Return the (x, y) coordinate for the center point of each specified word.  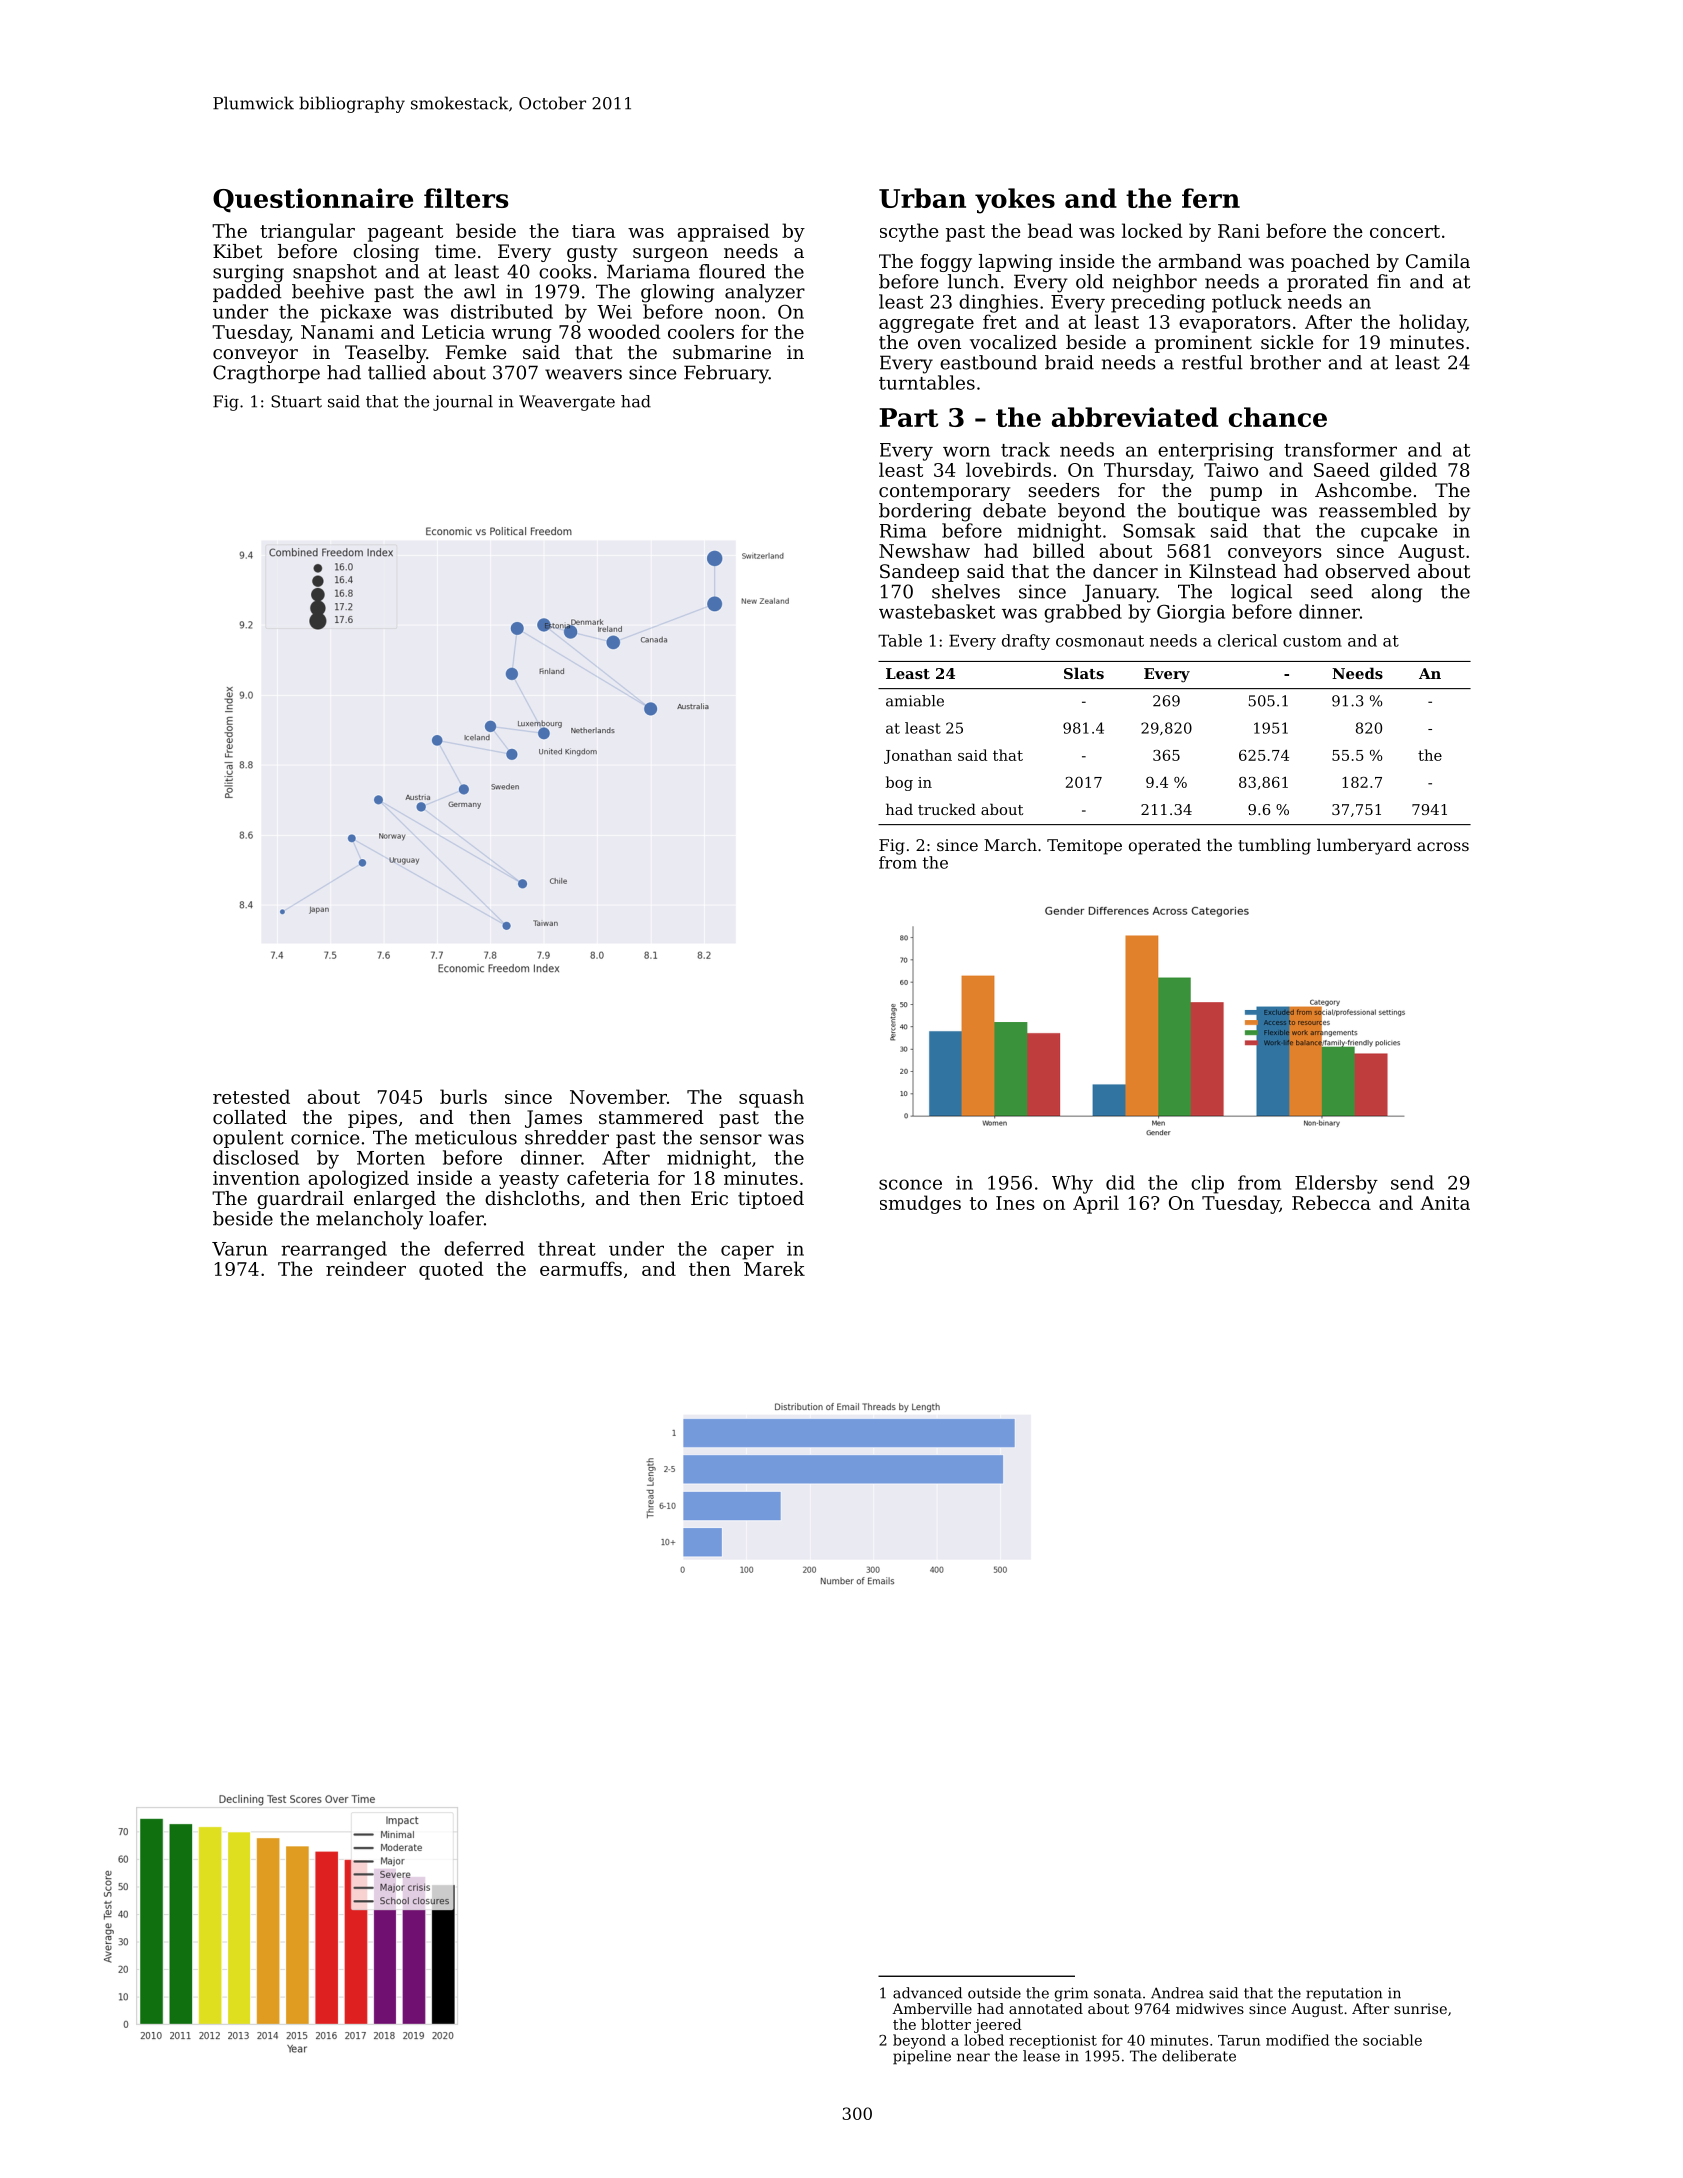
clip (1207, 1184)
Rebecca (1331, 1202)
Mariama (648, 271)
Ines (1015, 1203)
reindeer (366, 1268)
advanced (927, 1993)
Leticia (453, 332)
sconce (910, 1184)
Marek (774, 1268)
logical (1261, 593)
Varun (239, 1249)
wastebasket (937, 611)
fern (1211, 198)
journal (463, 403)
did (1120, 1182)
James (553, 1119)
